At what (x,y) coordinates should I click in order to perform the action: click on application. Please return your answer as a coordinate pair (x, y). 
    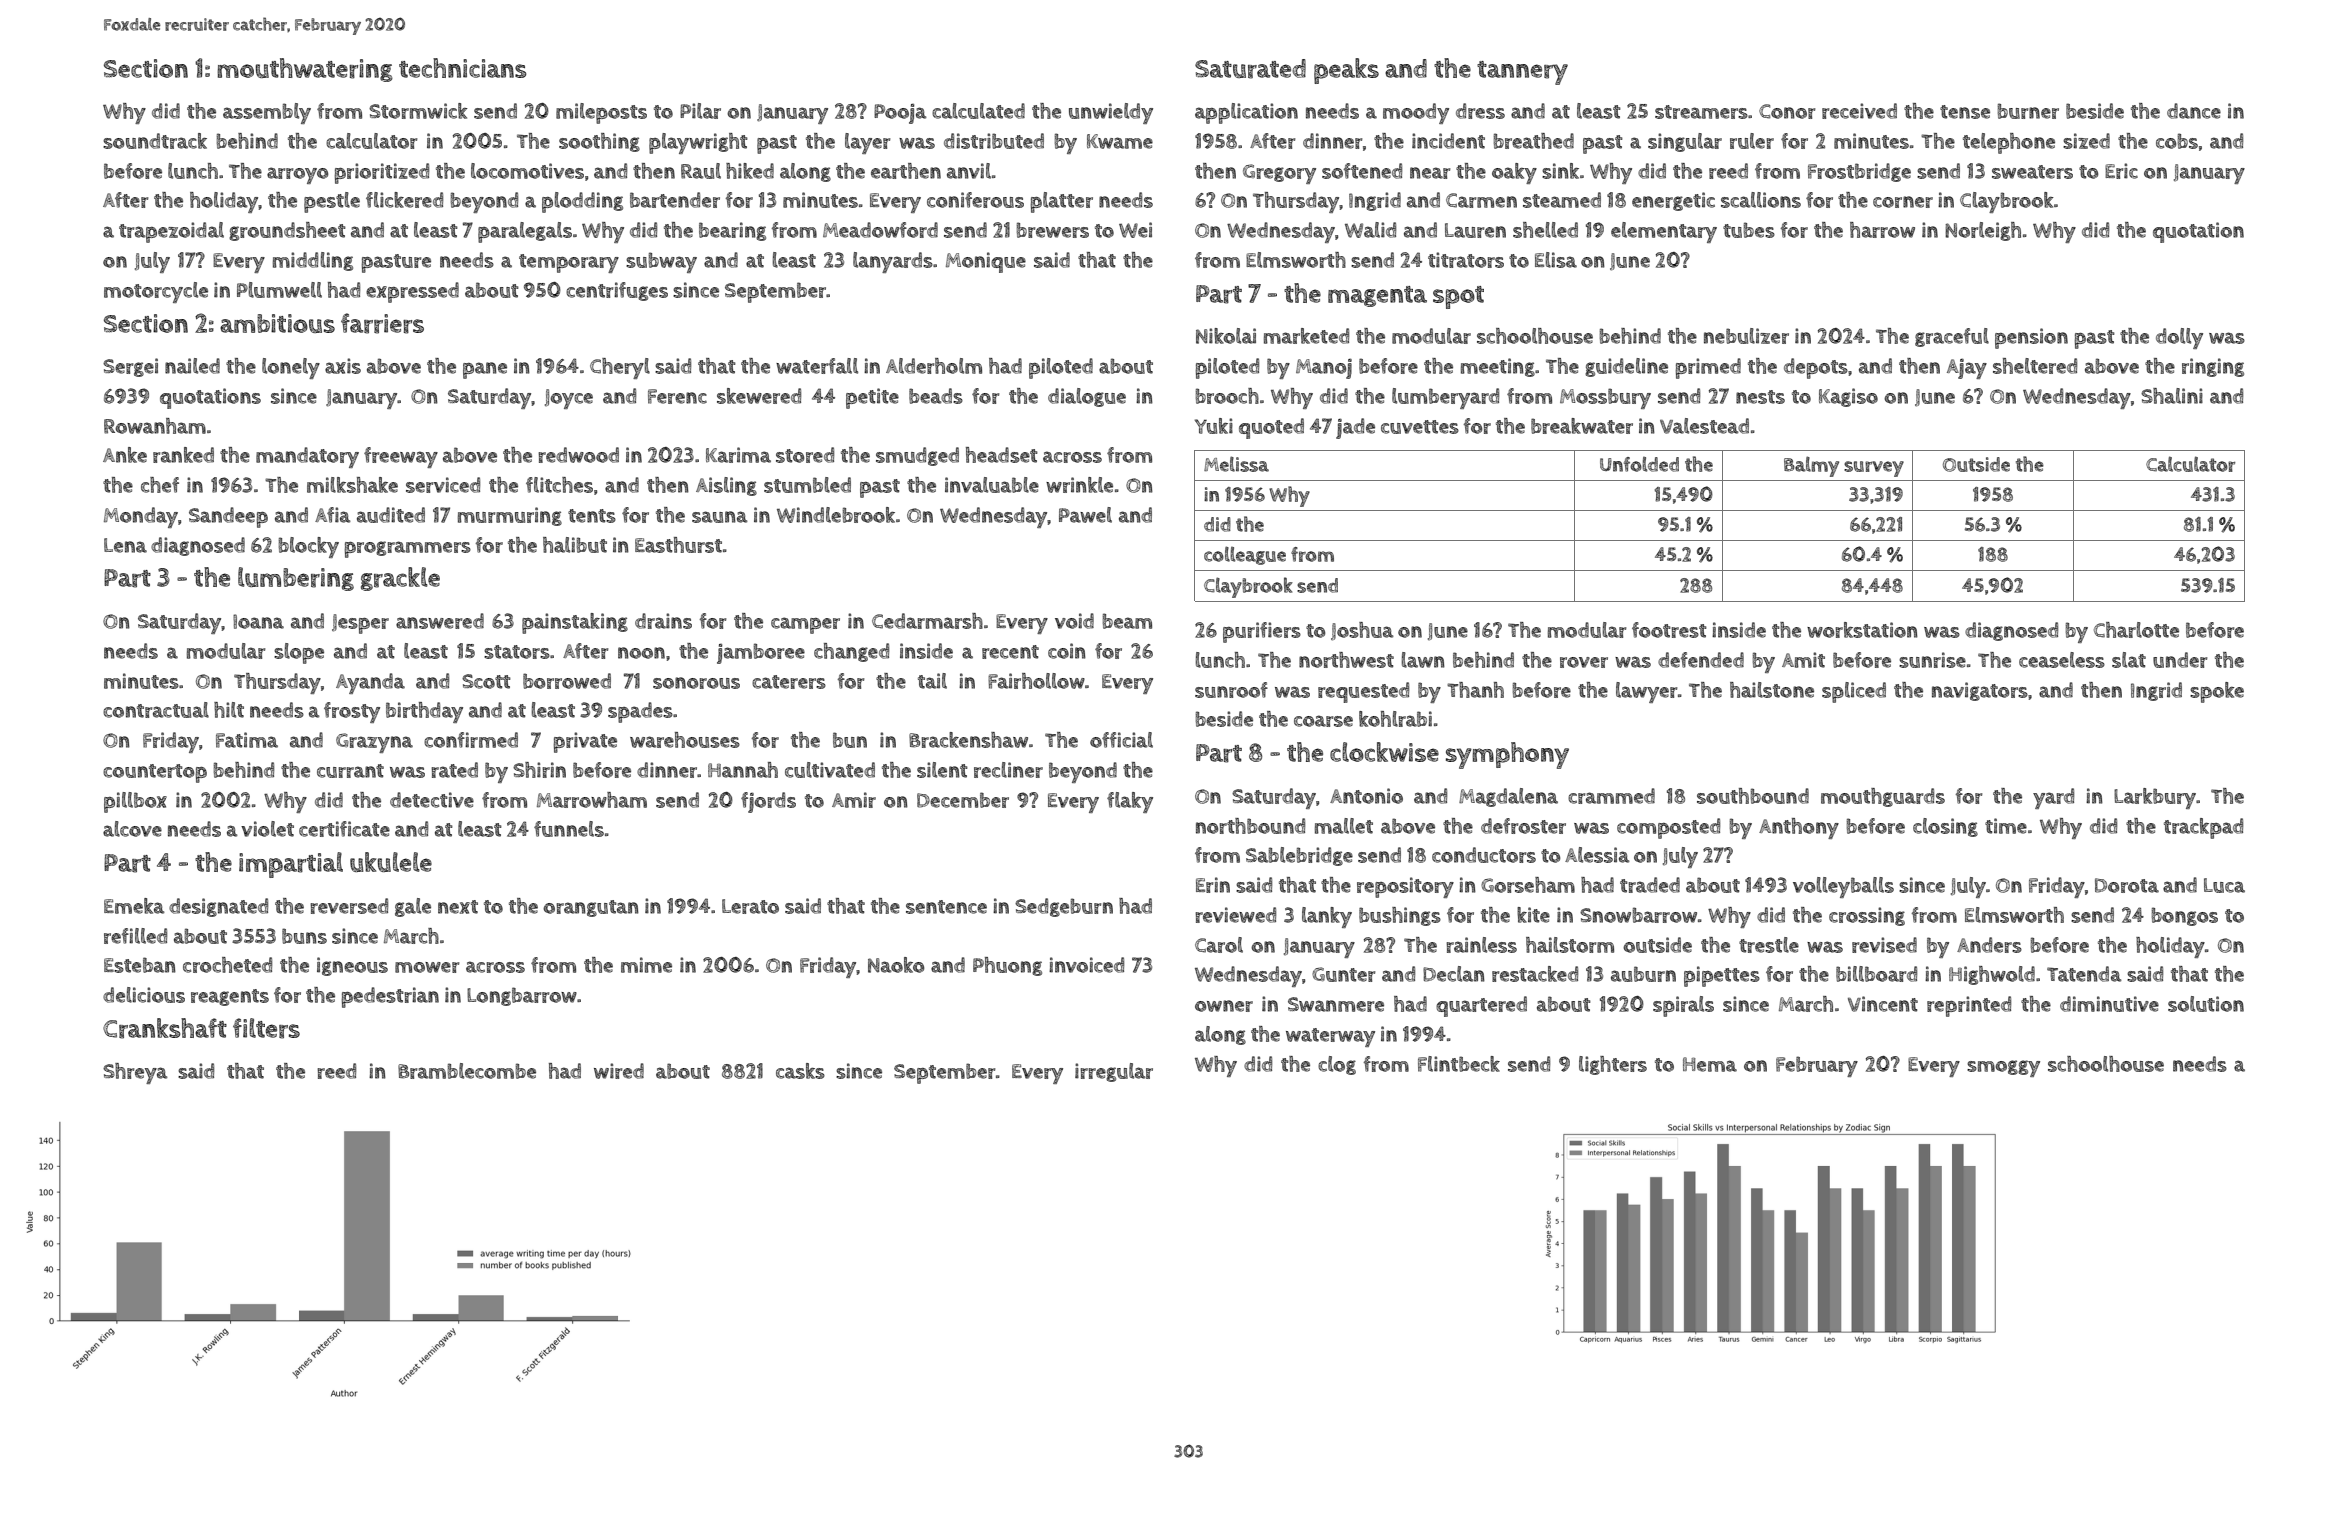
    Looking at the image, I should click on (1246, 113).
